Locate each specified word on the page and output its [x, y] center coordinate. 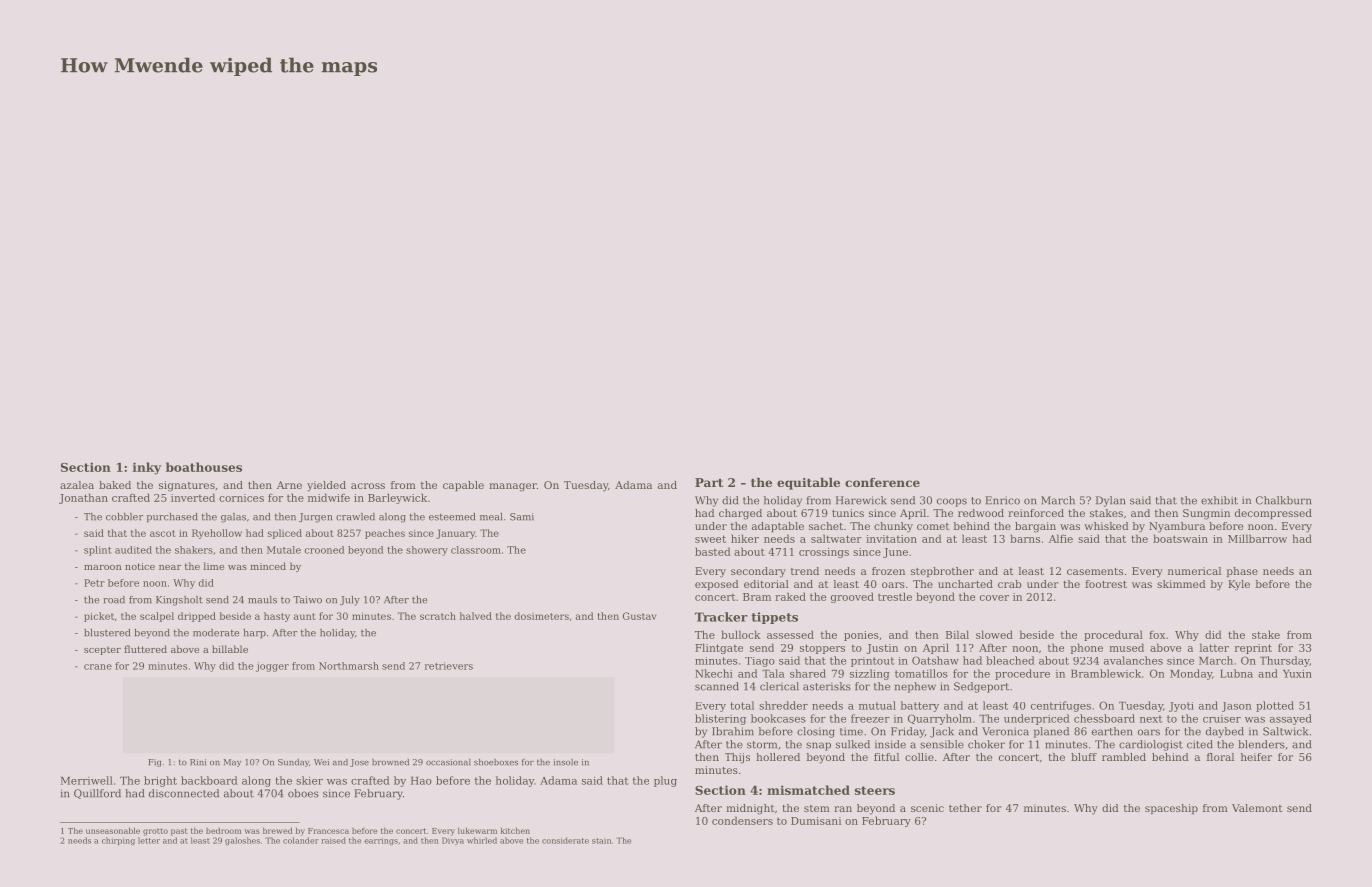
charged [740, 514]
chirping [118, 841]
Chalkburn [1283, 500]
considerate [565, 840]
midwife [329, 497]
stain [601, 841]
